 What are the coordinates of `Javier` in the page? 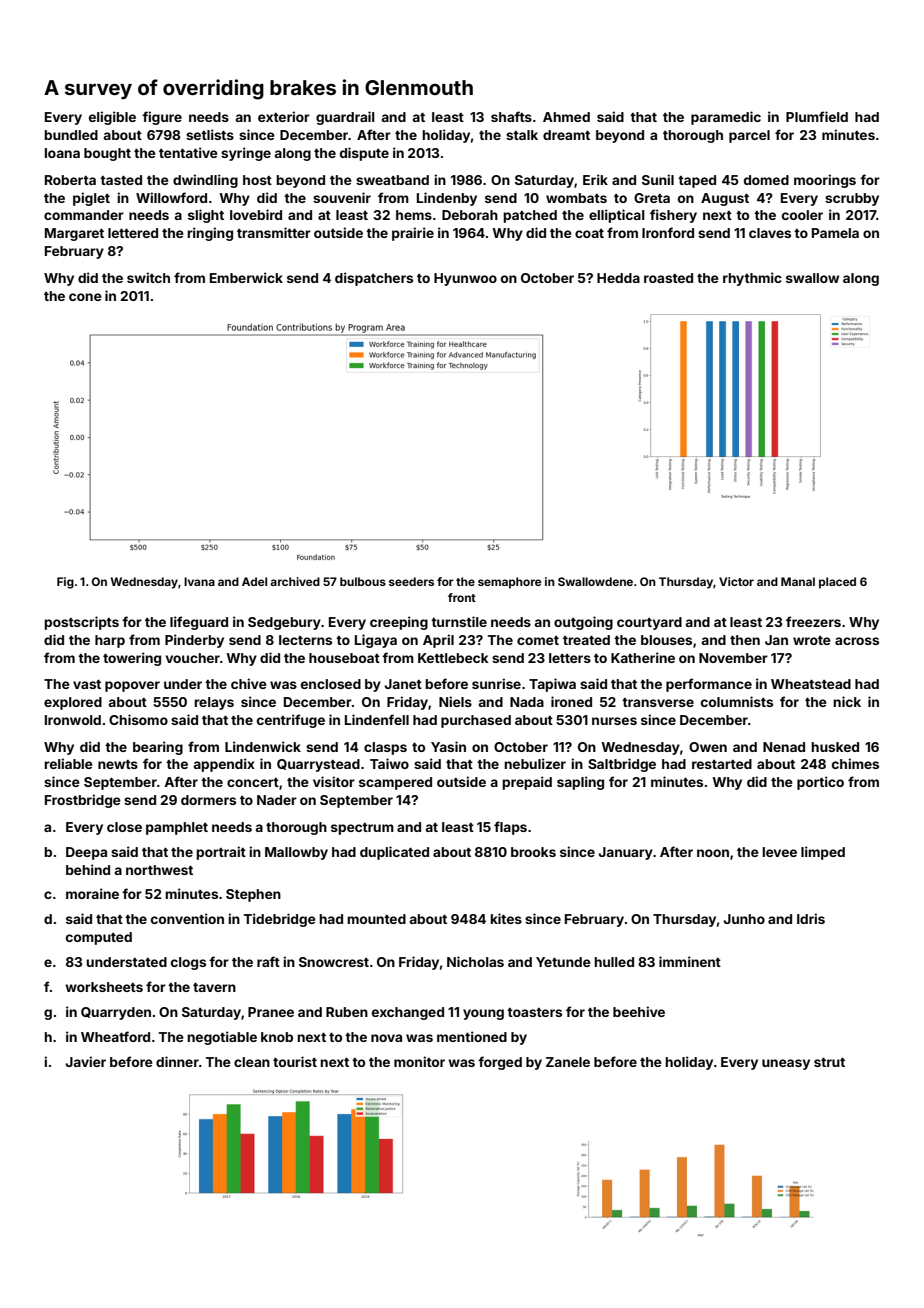 It's located at (85, 1061).
